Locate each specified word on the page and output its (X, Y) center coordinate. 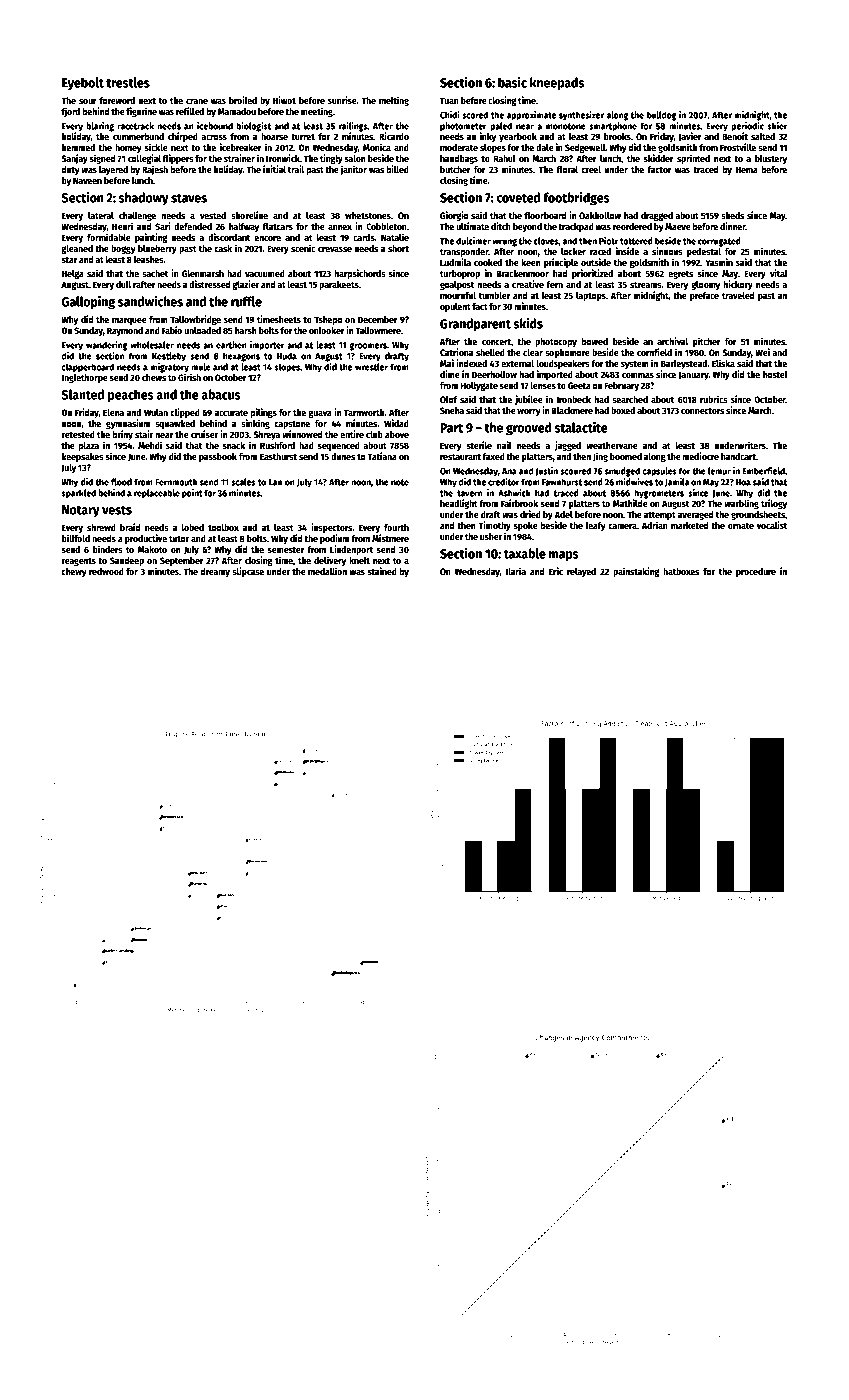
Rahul (504, 158)
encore (267, 238)
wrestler (371, 367)
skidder (658, 158)
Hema (747, 169)
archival (672, 341)
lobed (193, 527)
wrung (504, 243)
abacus (221, 394)
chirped (183, 137)
